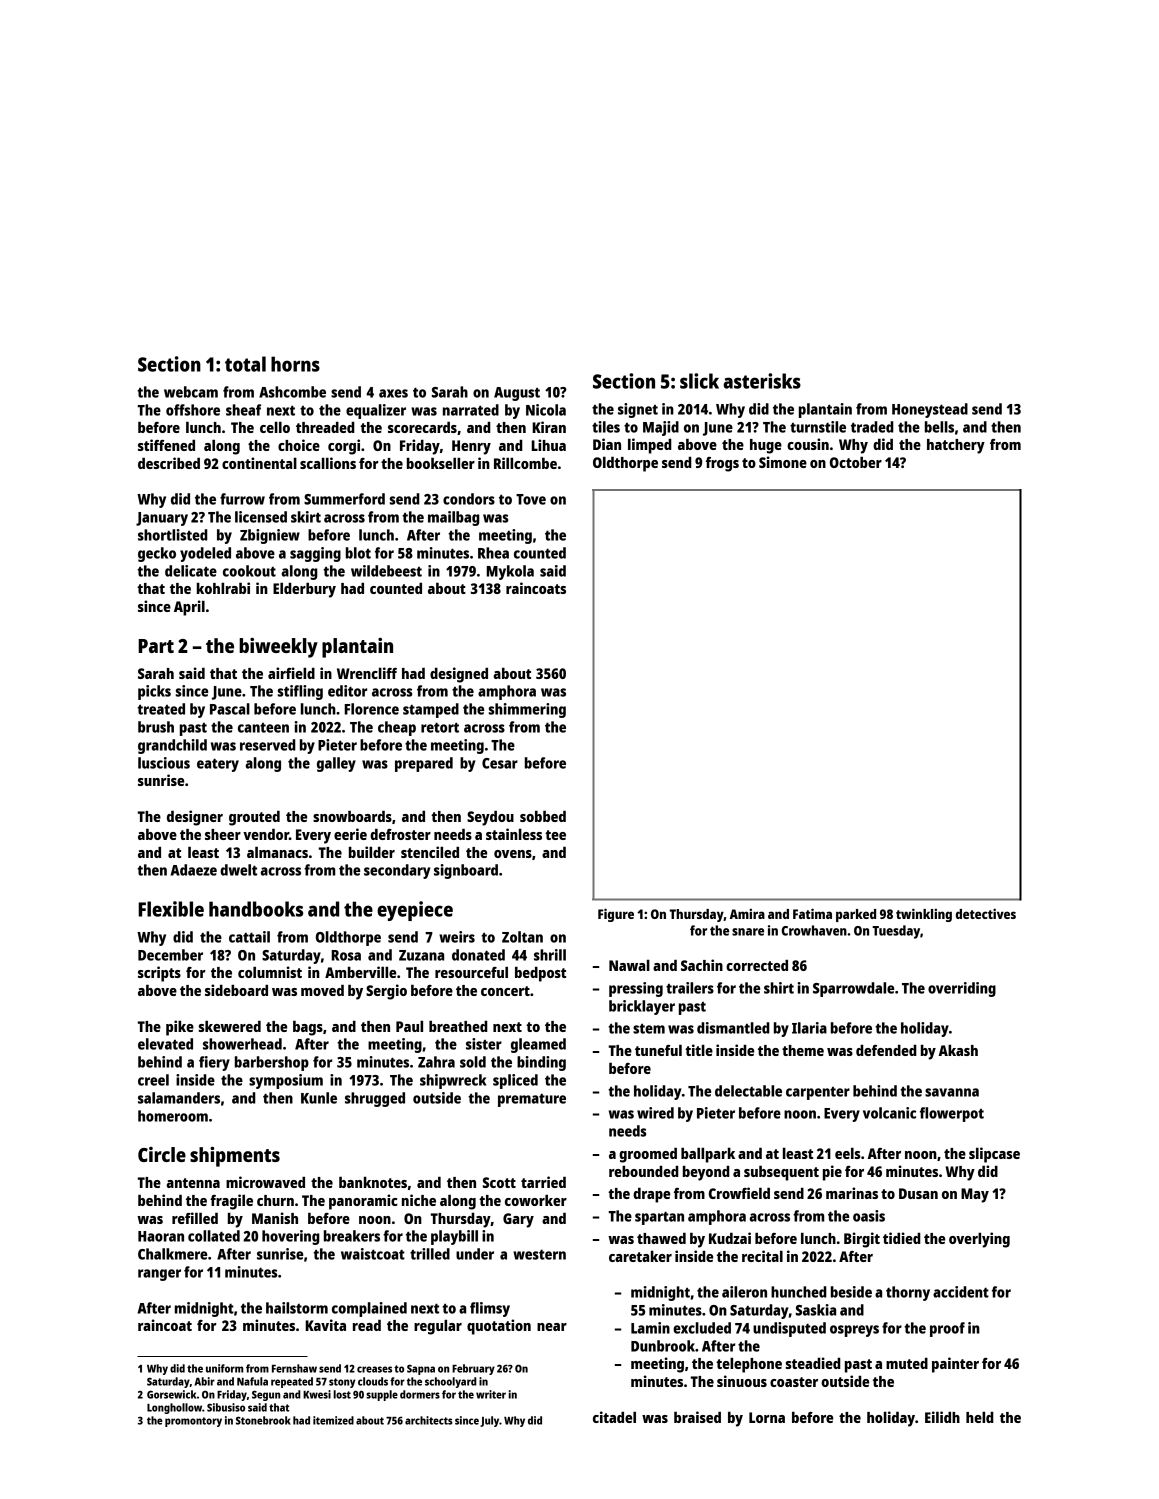 The height and width of the screenshot is (1499, 1159). What do you see at coordinates (980, 1417) in the screenshot?
I see `held` at bounding box center [980, 1417].
